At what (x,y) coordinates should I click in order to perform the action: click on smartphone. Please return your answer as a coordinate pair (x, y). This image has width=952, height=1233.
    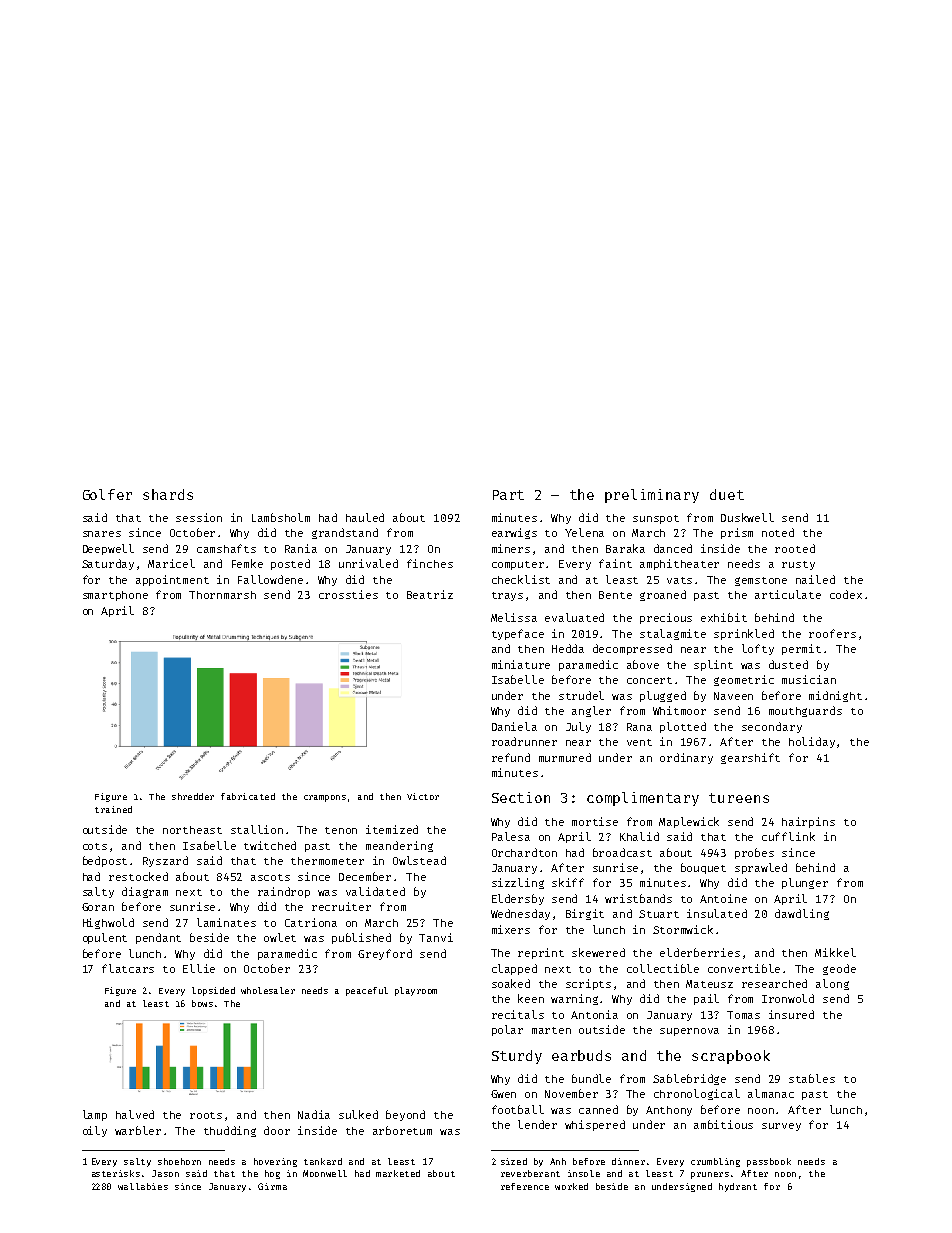
    Looking at the image, I should click on (115, 596).
